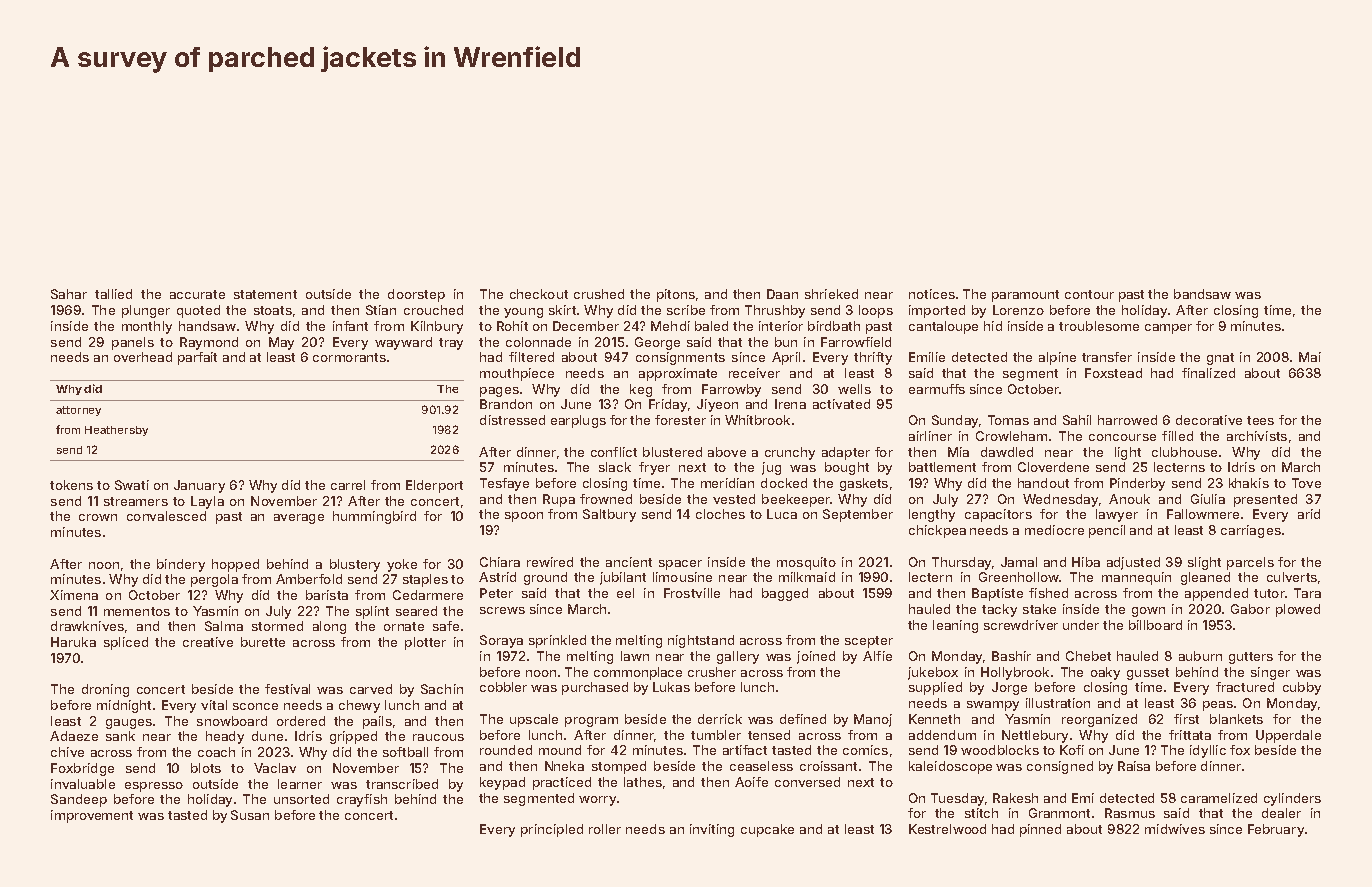  What do you see at coordinates (552, 830) in the page?
I see `principled` at bounding box center [552, 830].
